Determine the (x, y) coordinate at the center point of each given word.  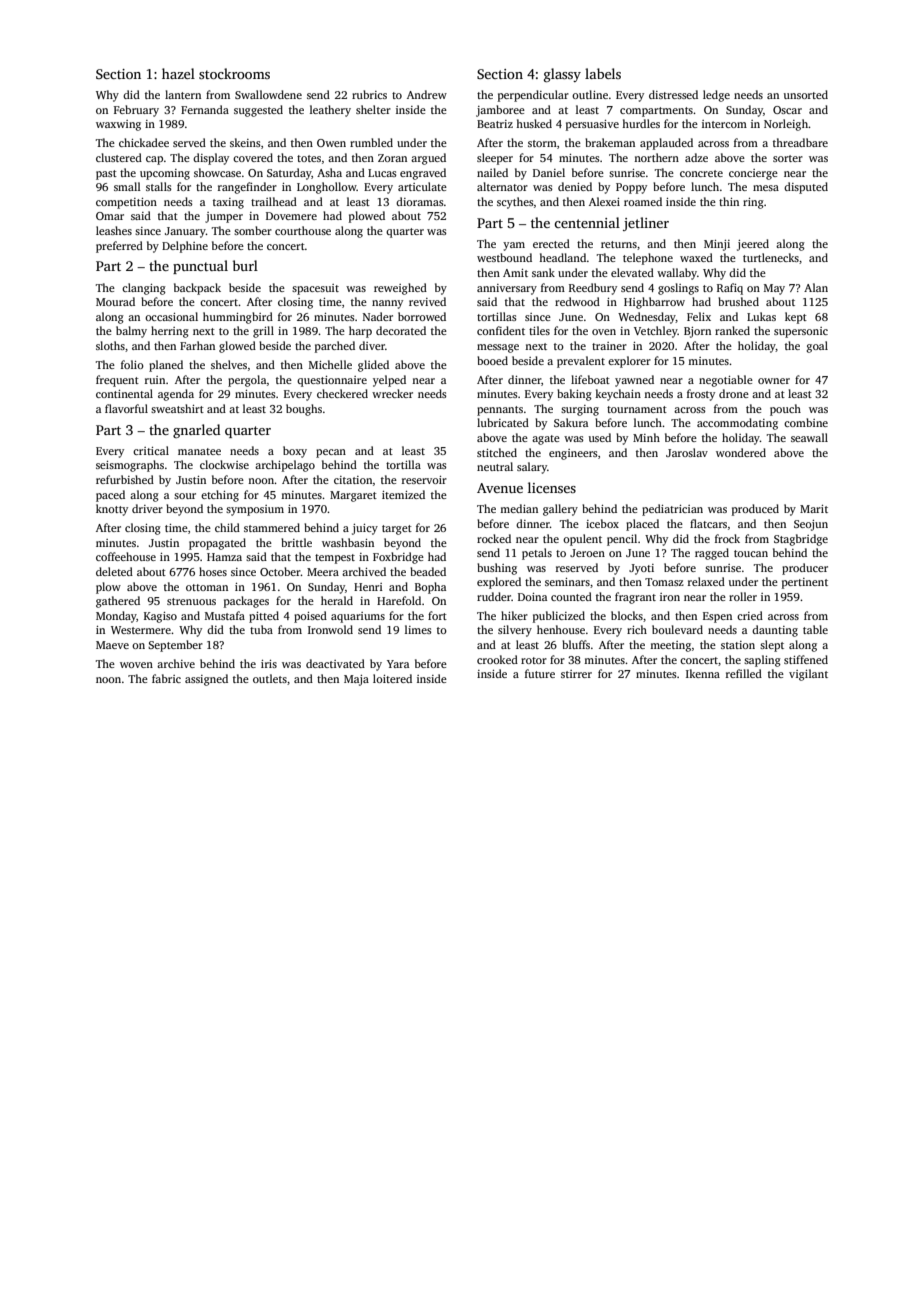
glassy (562, 75)
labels (603, 73)
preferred (119, 247)
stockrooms (234, 73)
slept (772, 646)
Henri (368, 587)
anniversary (507, 289)
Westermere (141, 630)
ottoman (207, 587)
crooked (497, 659)
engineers (573, 454)
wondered (741, 452)
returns (619, 244)
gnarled (196, 431)
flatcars (708, 523)
